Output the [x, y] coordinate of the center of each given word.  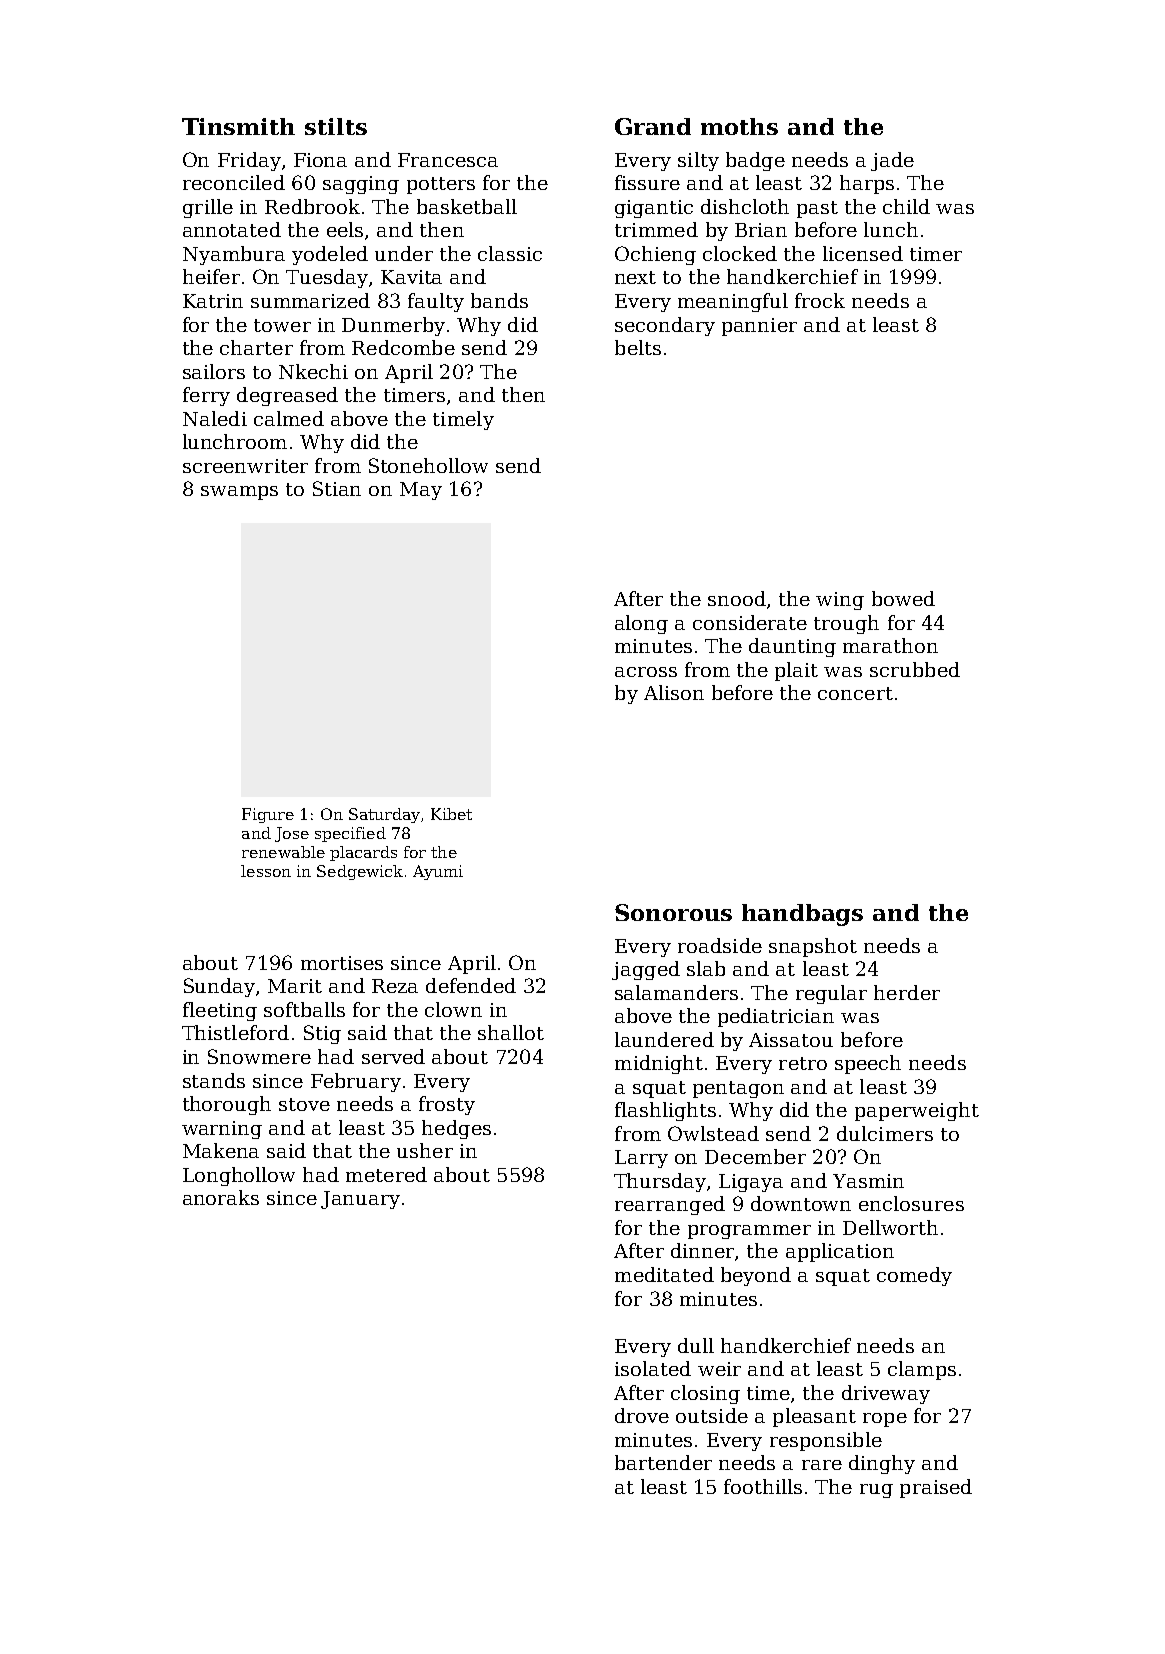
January [360, 1200]
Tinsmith [238, 126]
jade [892, 161]
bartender [663, 1462]
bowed [903, 598]
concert [855, 693]
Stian [337, 488]
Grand [653, 126]
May [421, 491]
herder [907, 992]
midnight [659, 1064]
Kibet [451, 814]
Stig [322, 1034]
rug [876, 1491]
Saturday [384, 815]
